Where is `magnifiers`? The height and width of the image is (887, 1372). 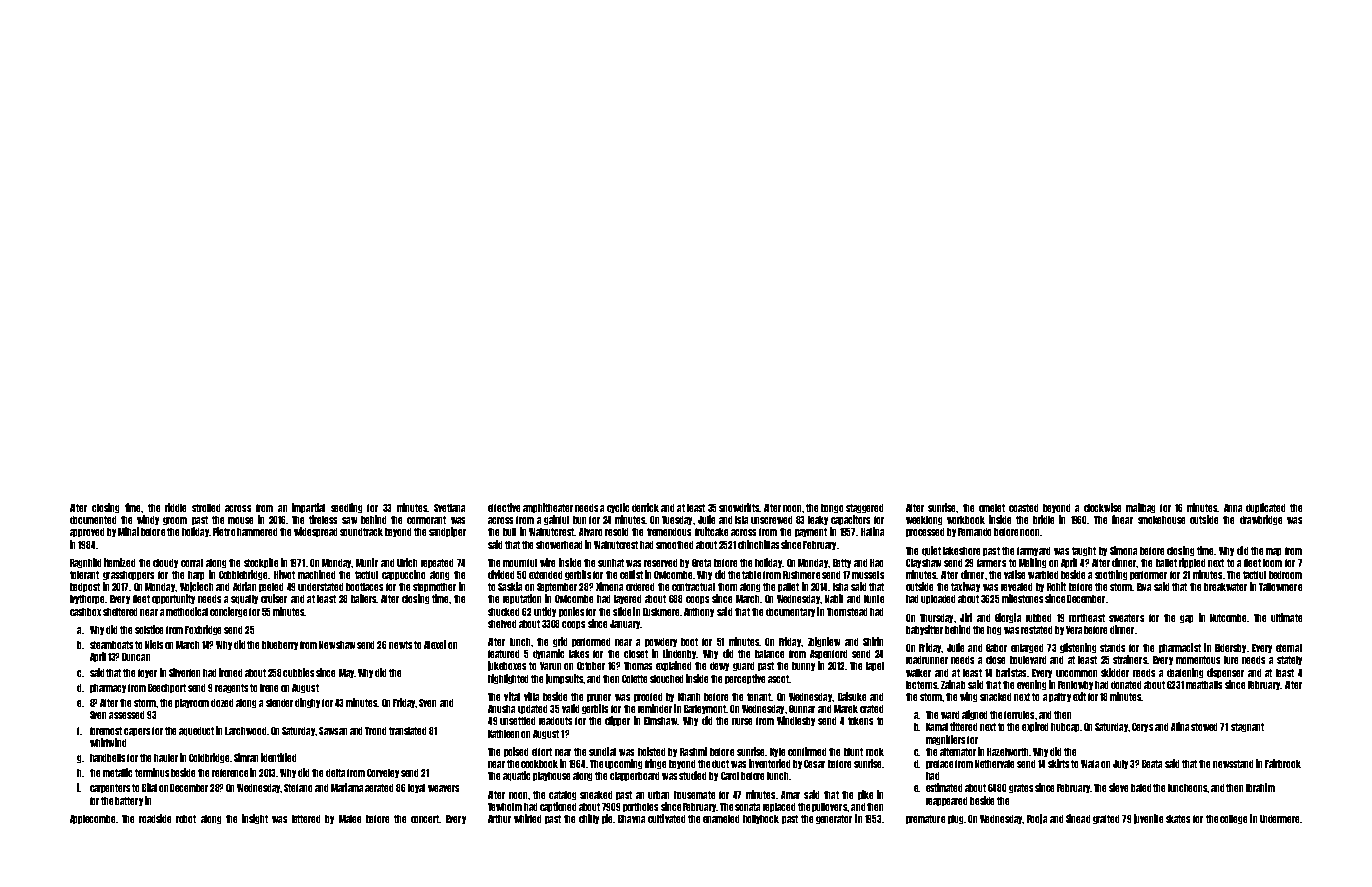 magnifiers is located at coordinates (945, 740).
